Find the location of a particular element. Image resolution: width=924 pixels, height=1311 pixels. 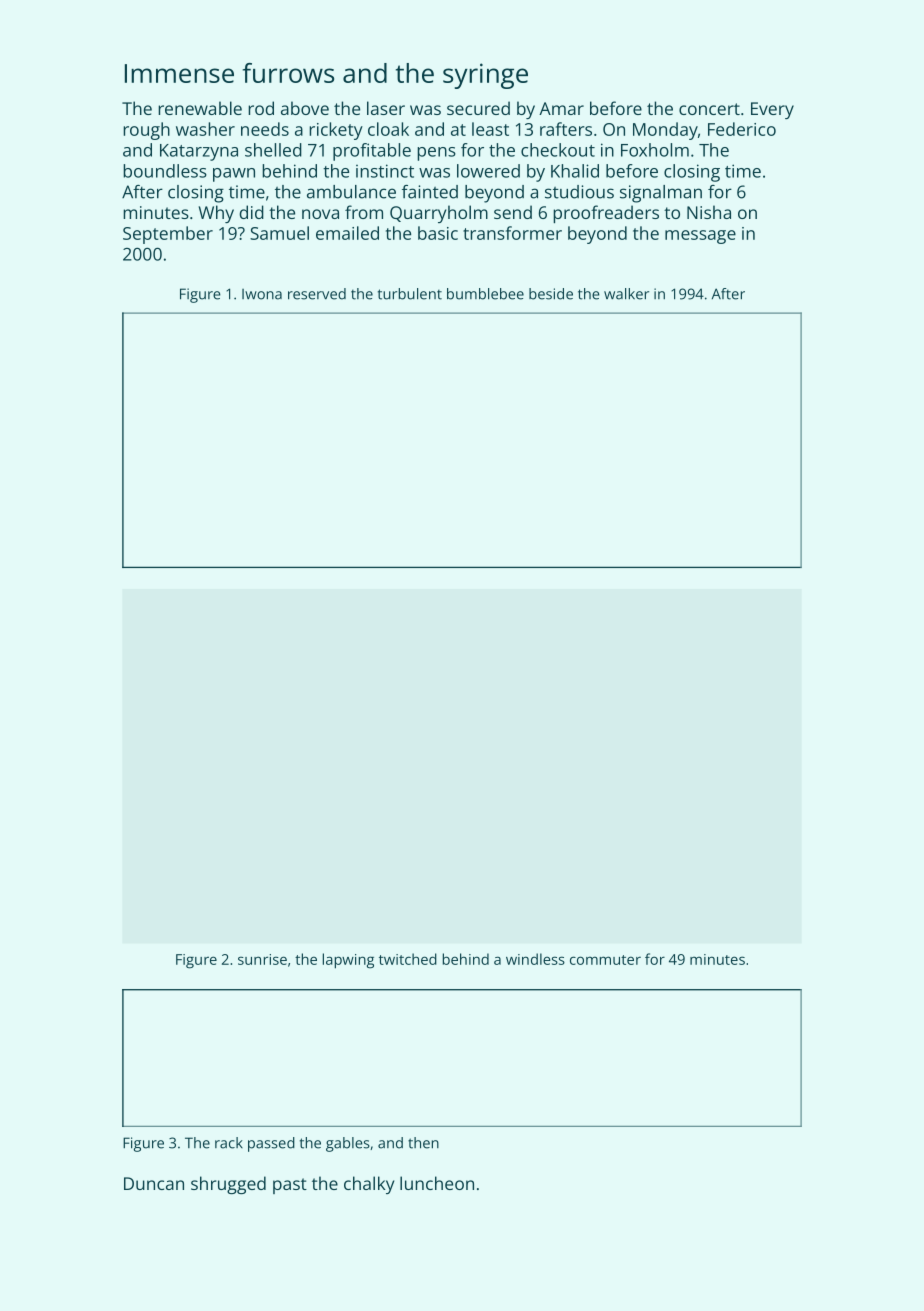

Immense is located at coordinates (179, 73).
